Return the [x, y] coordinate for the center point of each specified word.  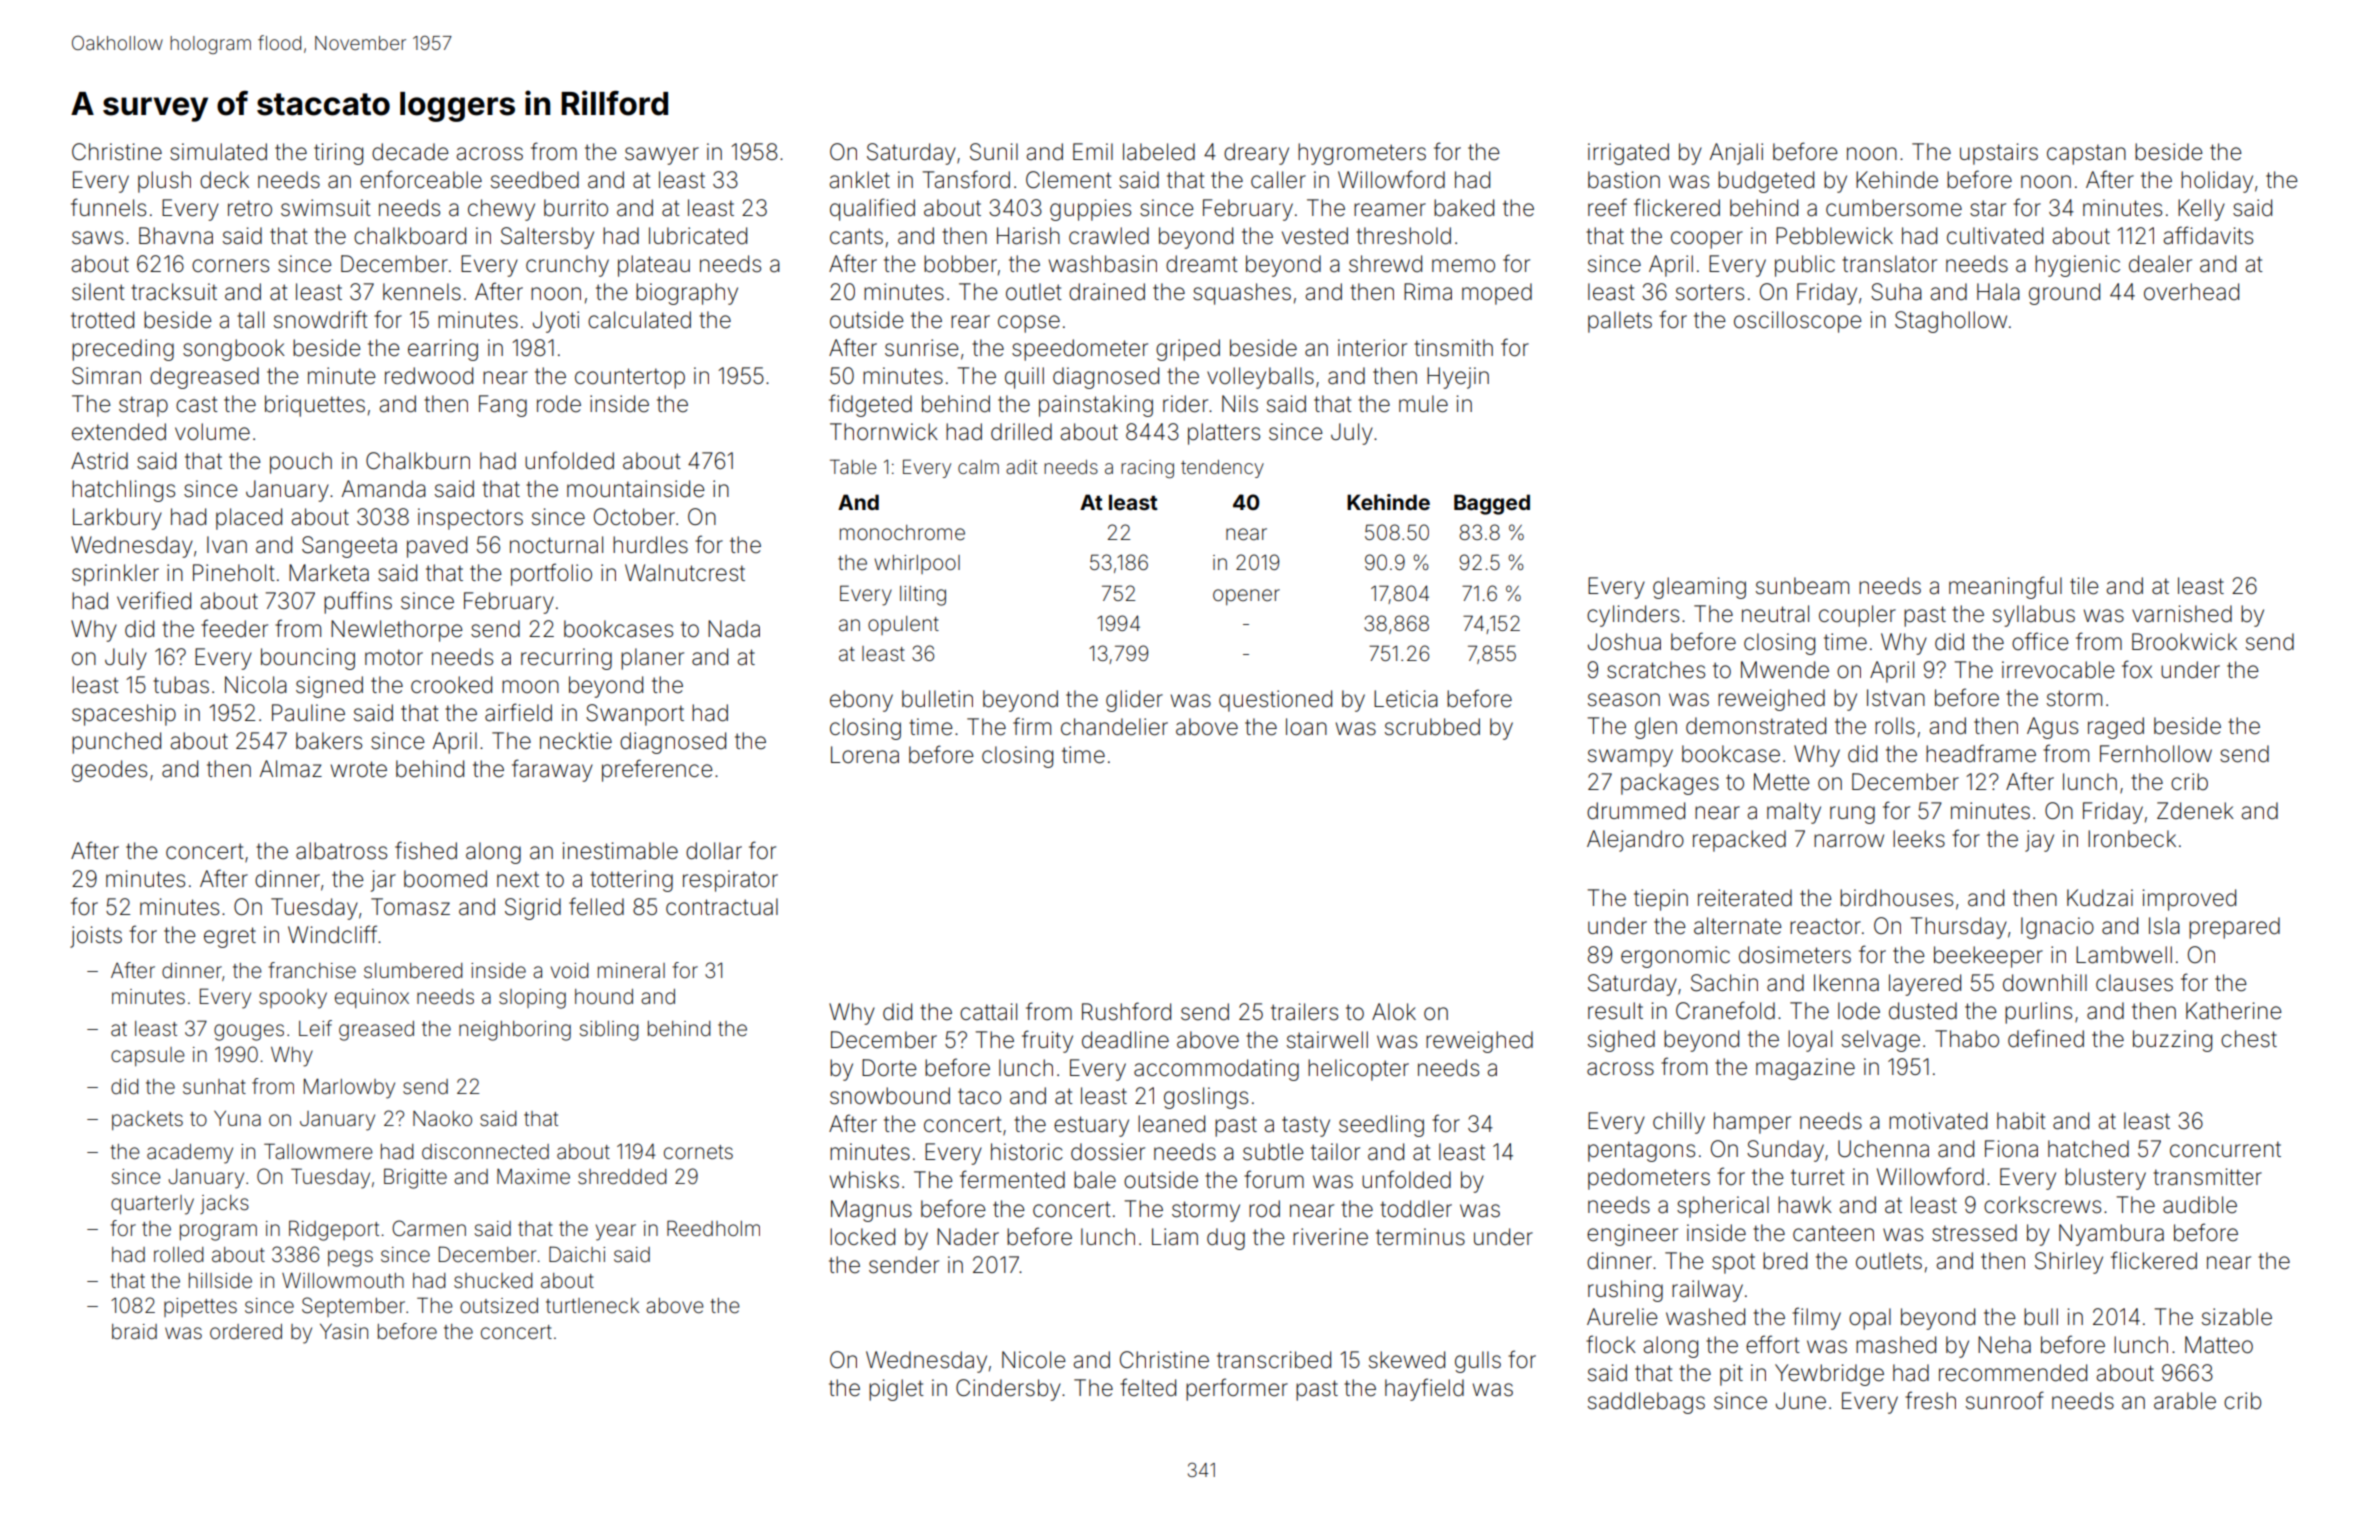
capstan [2086, 154]
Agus [2052, 728]
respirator [730, 881]
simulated [218, 152]
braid [134, 1331]
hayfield [1424, 1389]
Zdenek [2195, 811]
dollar [714, 851]
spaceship [124, 715]
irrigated [1628, 154]
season [1624, 700]
